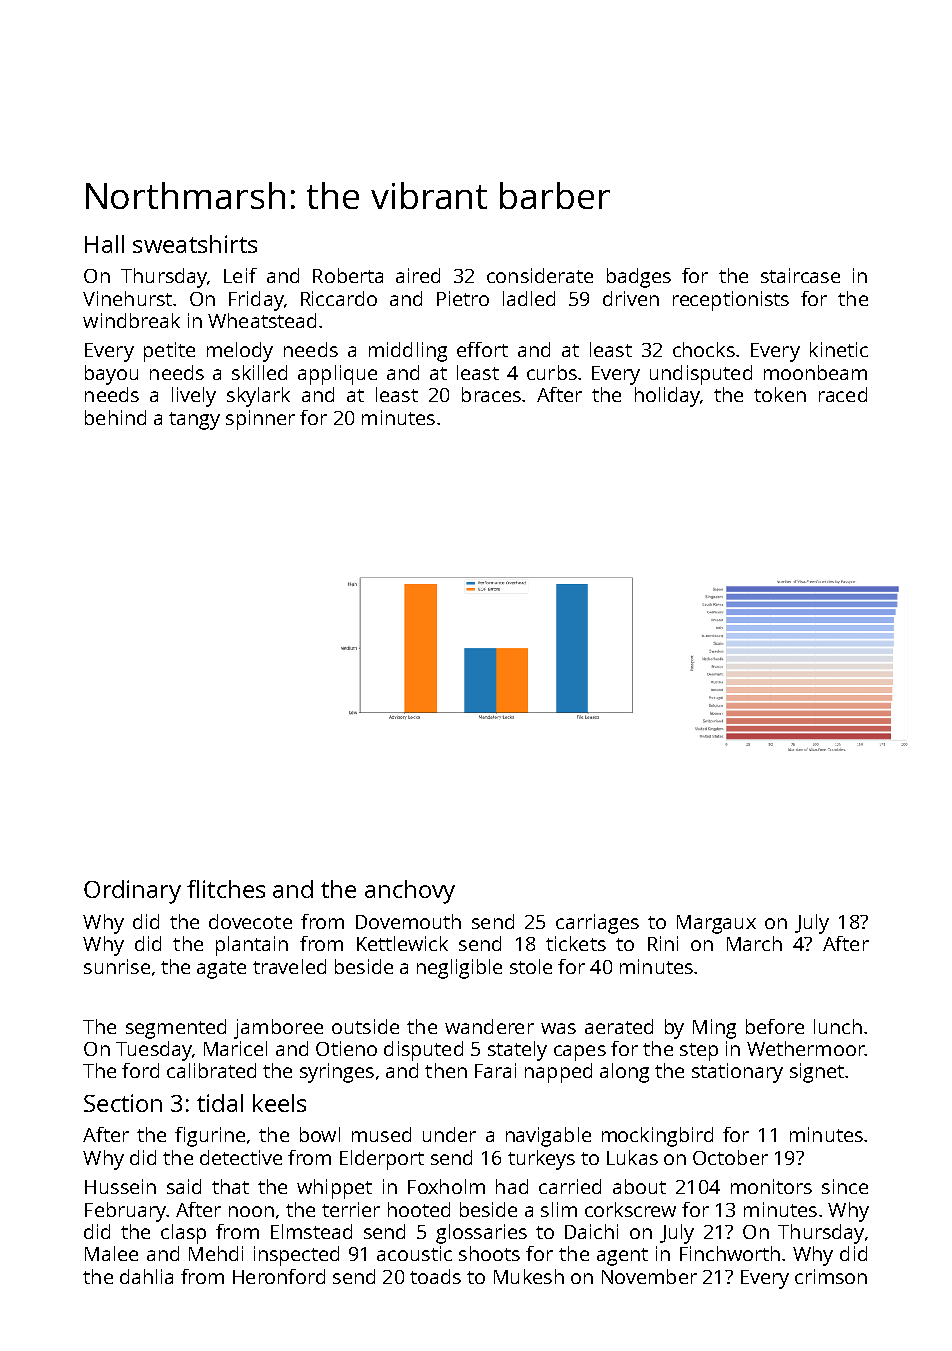 This page has height=1351, width=952. What do you see at coordinates (529, 1276) in the page?
I see `Mukesh` at bounding box center [529, 1276].
